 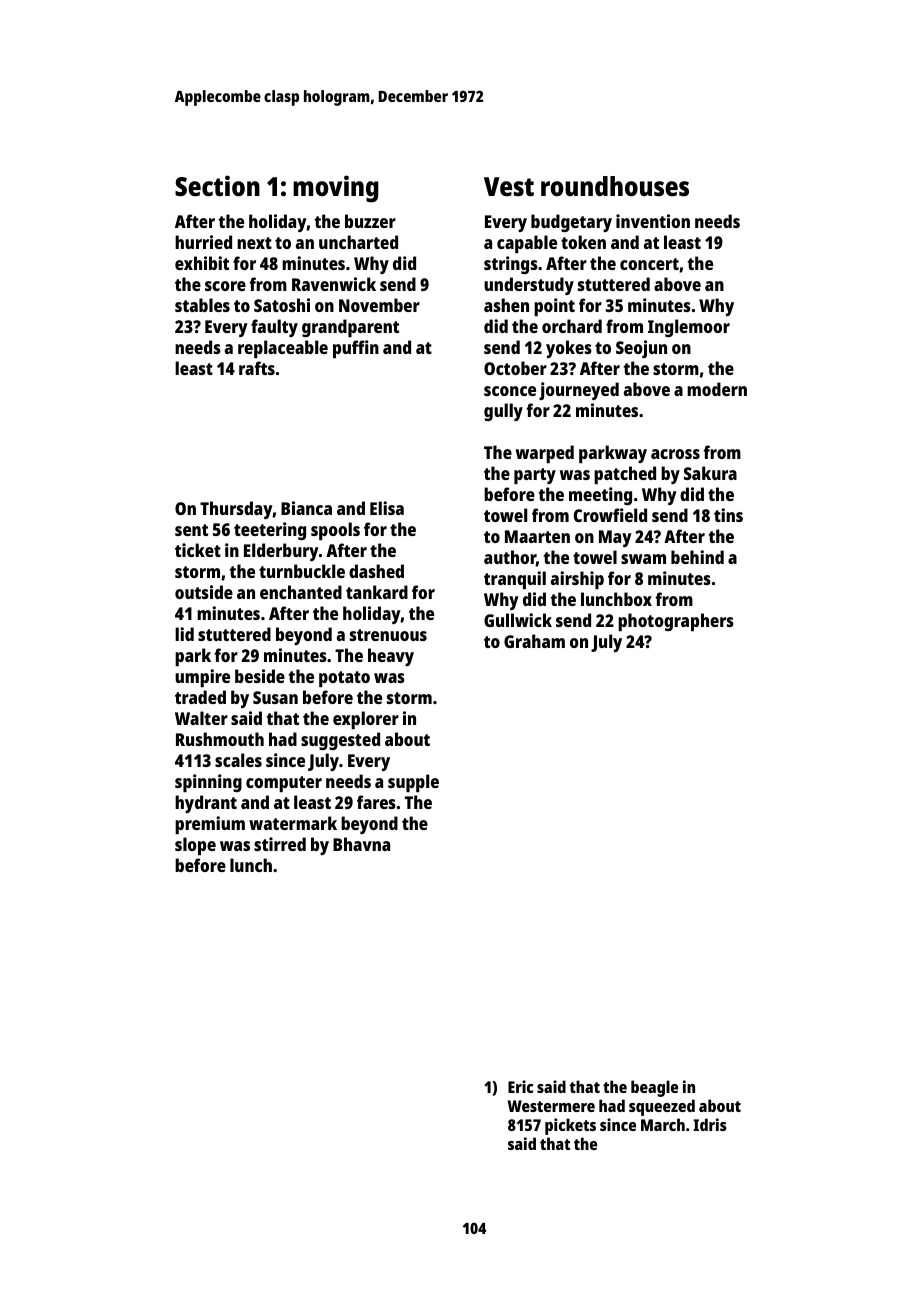 I want to click on photographers, so click(x=676, y=622).
